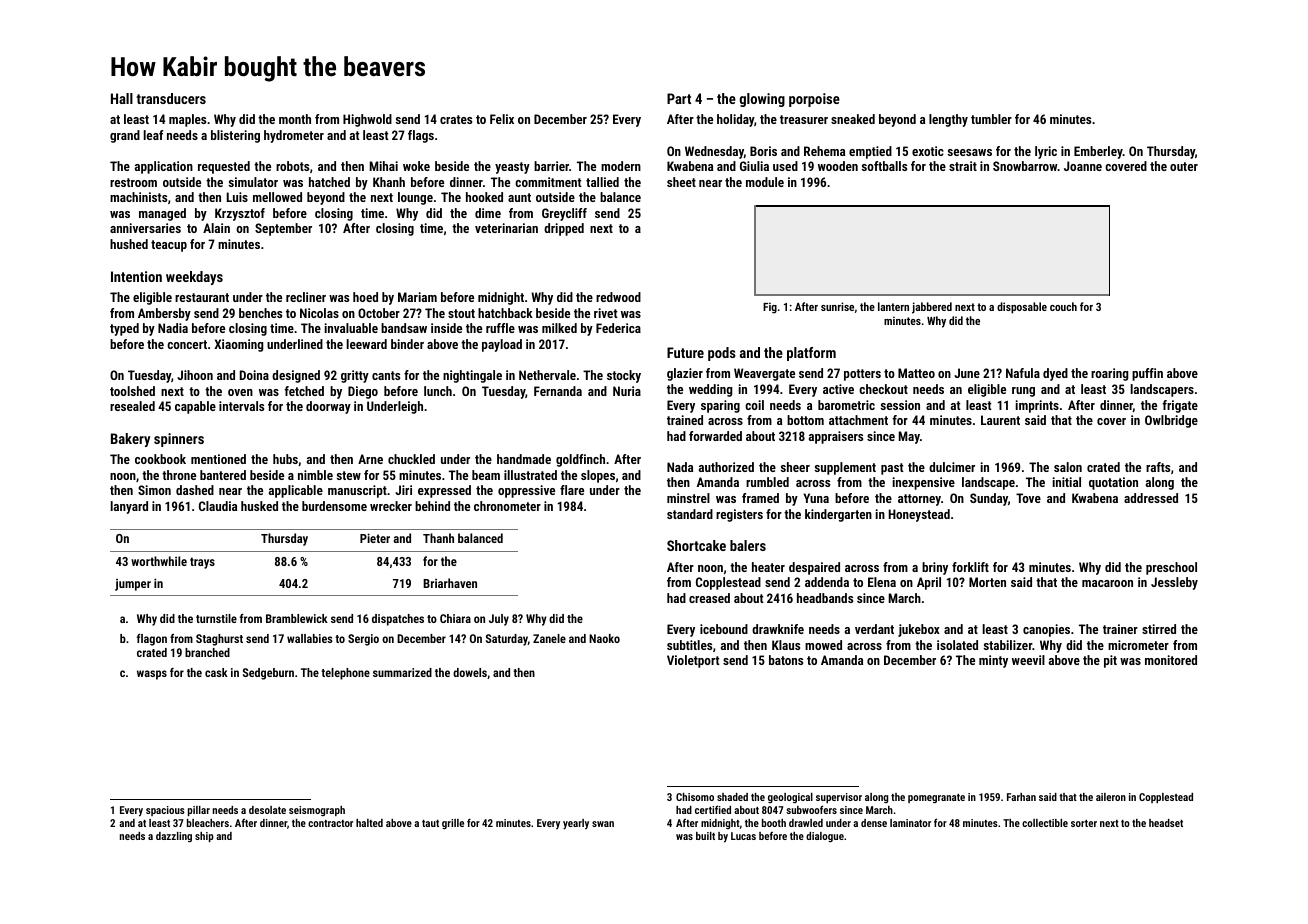 This image has width=1308, height=924. Describe the element at coordinates (254, 375) in the image. I see `Doina` at that location.
